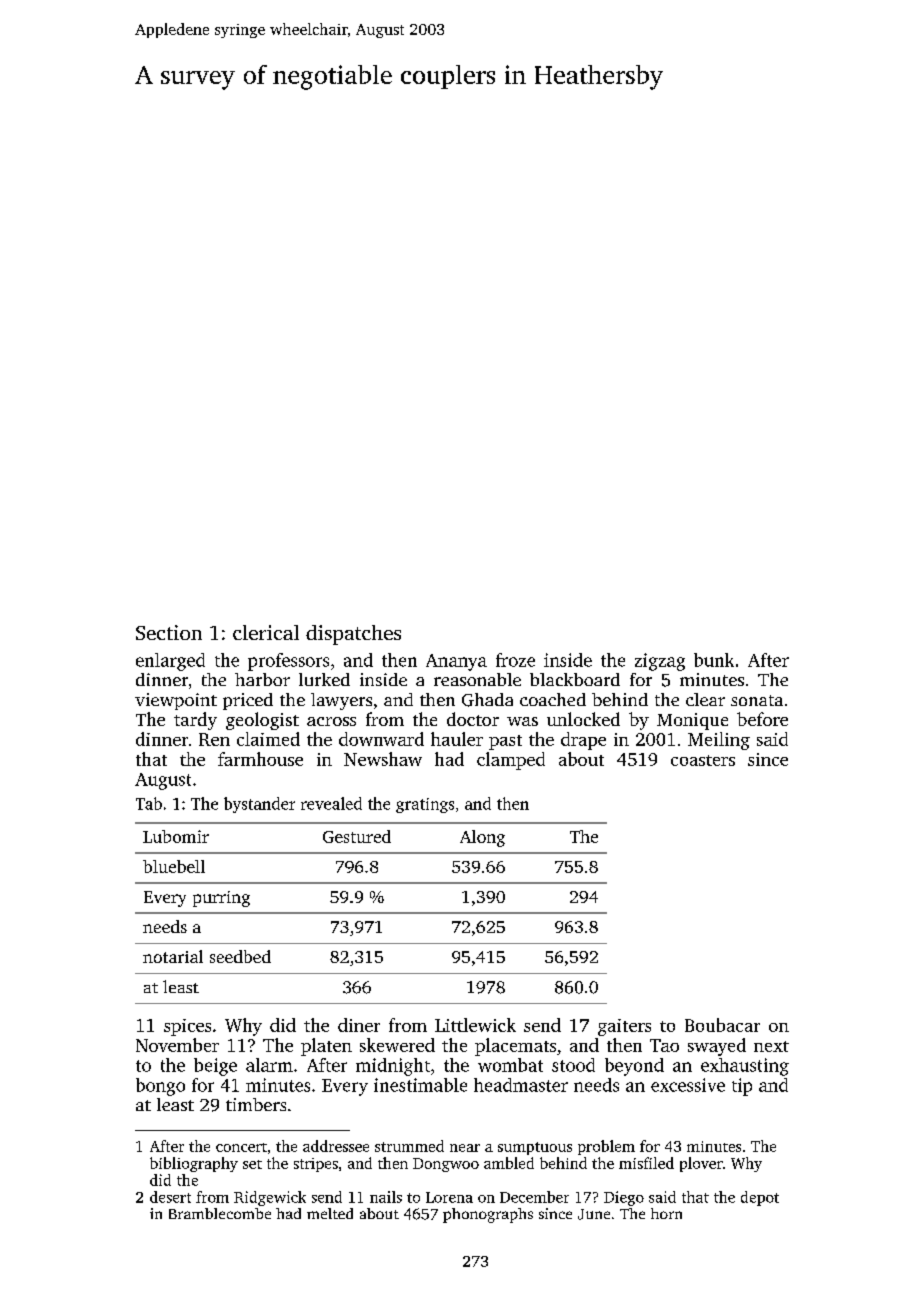  What do you see at coordinates (195, 721) in the screenshot?
I see `tardy` at bounding box center [195, 721].
